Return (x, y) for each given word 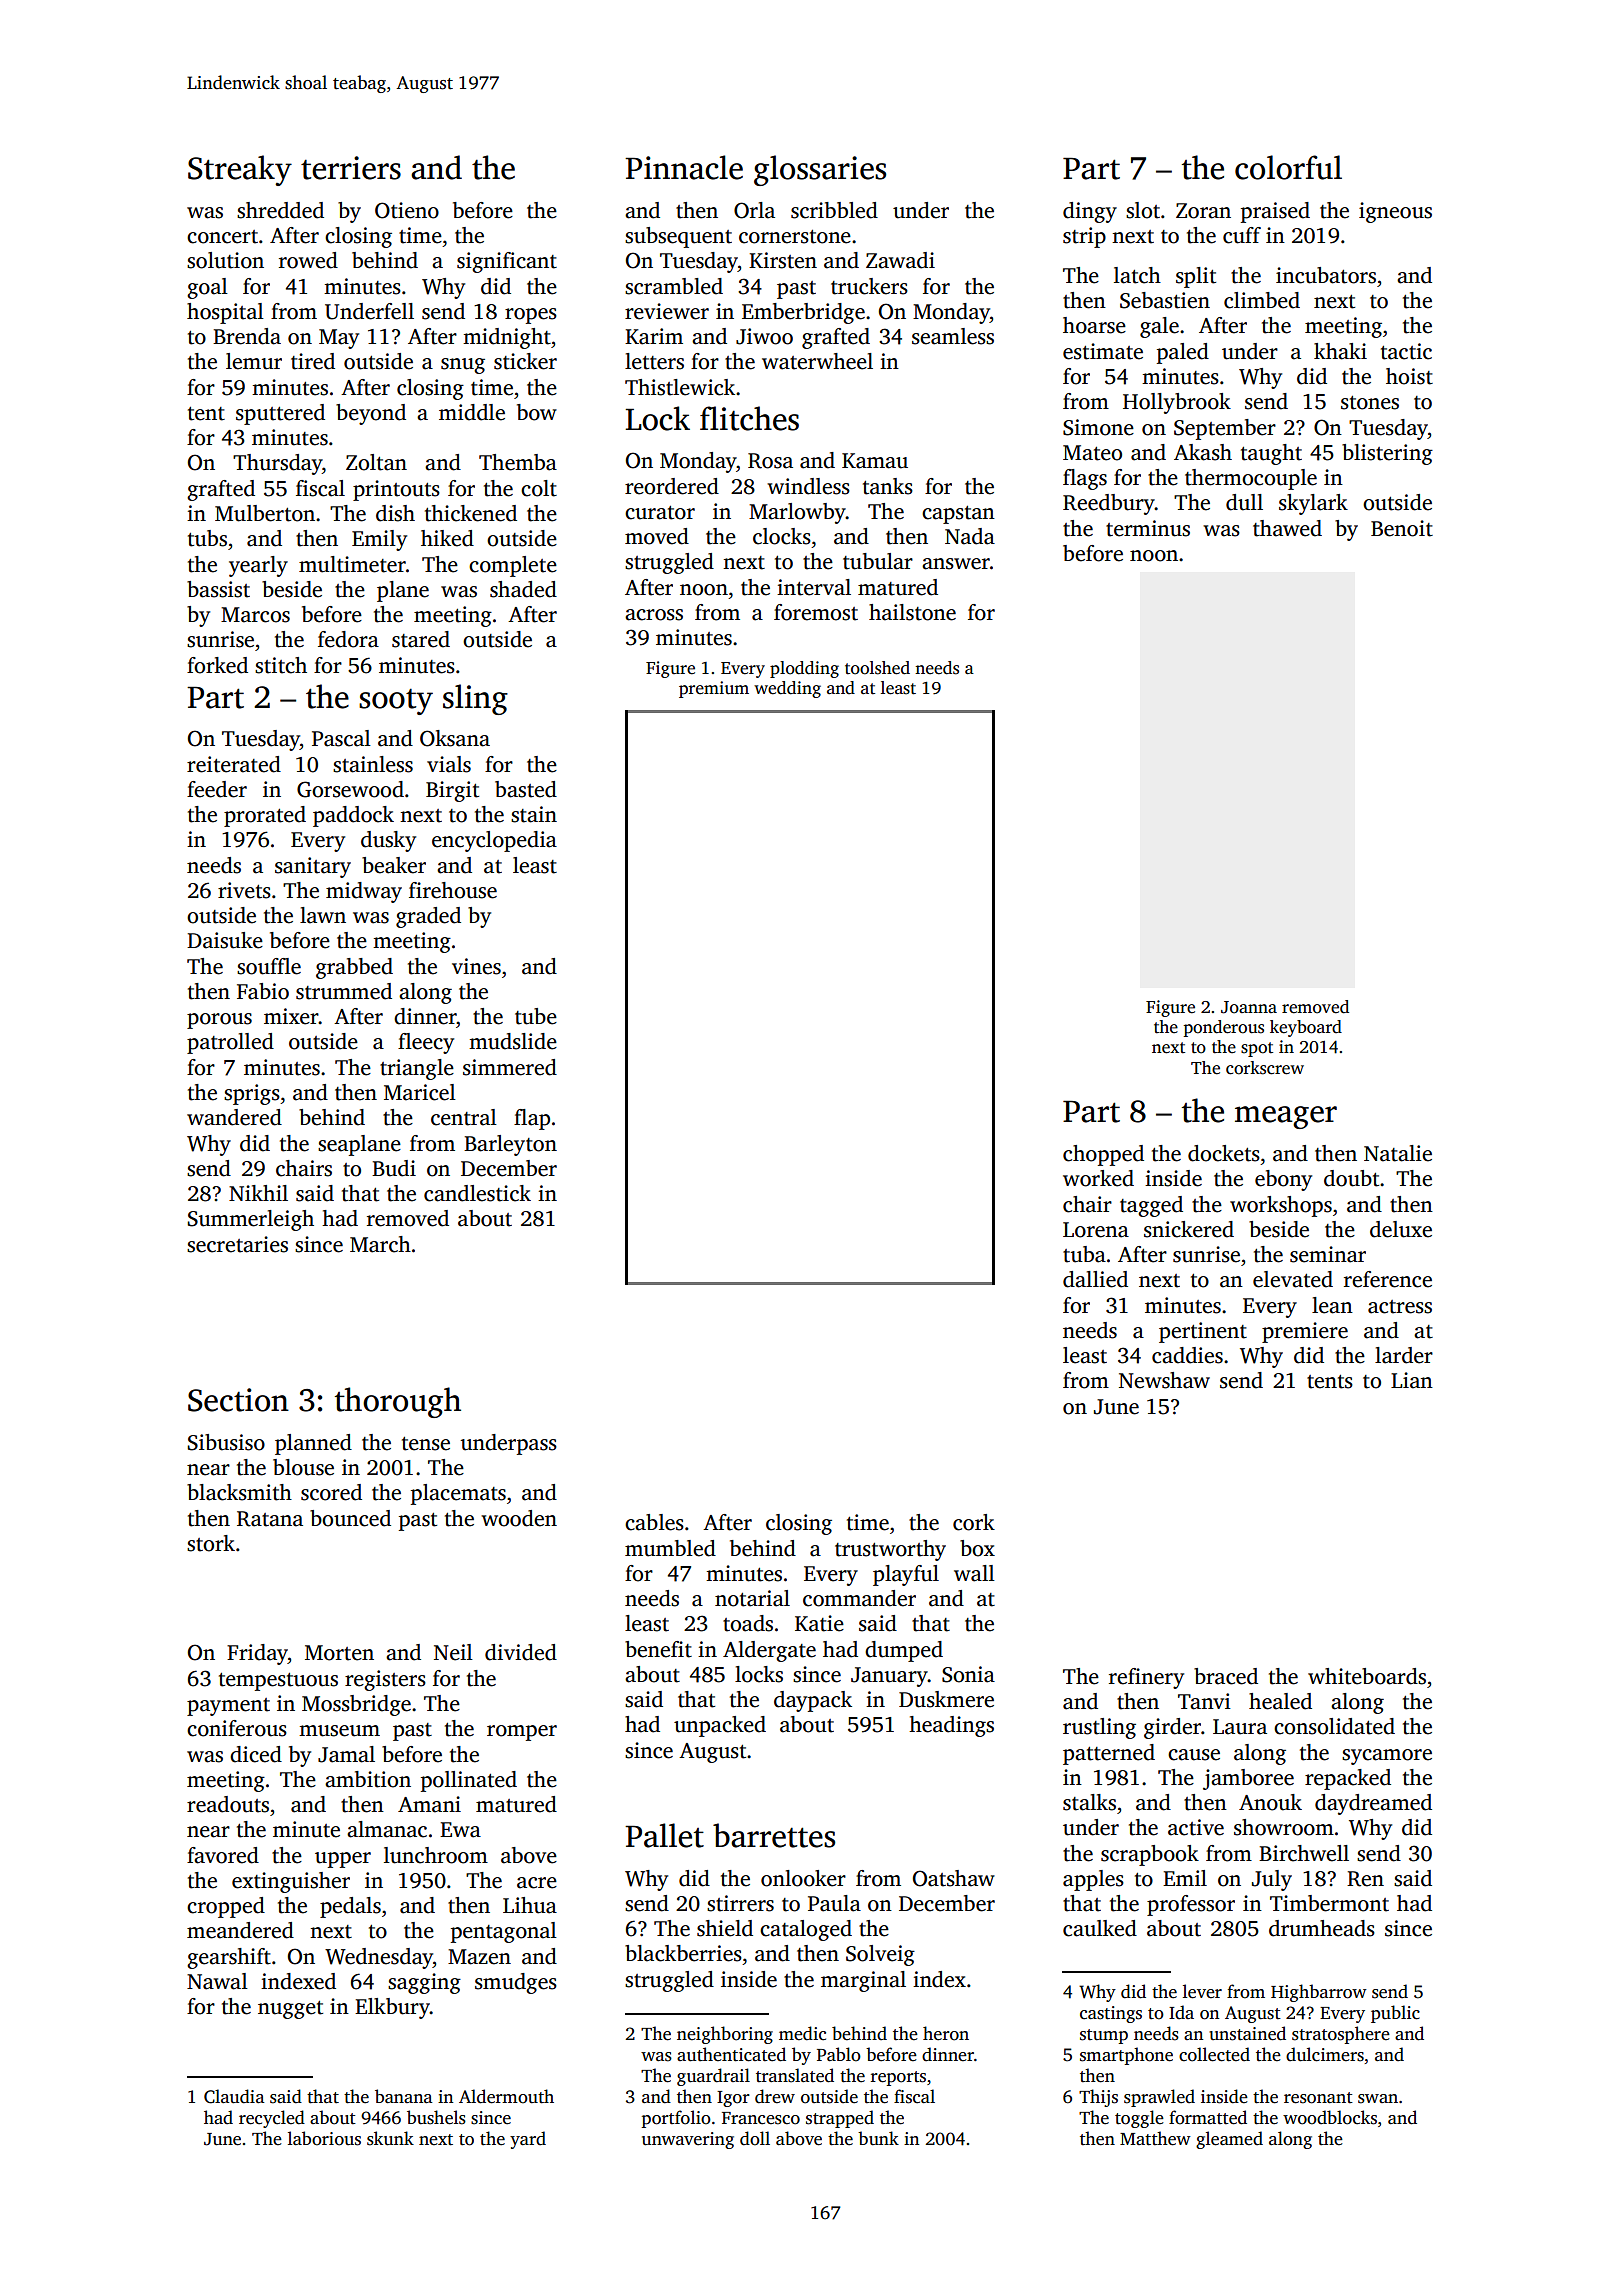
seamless (953, 336)
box (977, 1548)
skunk (390, 2138)
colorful (1288, 167)
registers (385, 1680)
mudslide (513, 1041)
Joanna (1249, 1007)
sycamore (1387, 1757)
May (339, 339)
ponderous (1224, 1028)
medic (802, 2033)
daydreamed (1373, 1804)
